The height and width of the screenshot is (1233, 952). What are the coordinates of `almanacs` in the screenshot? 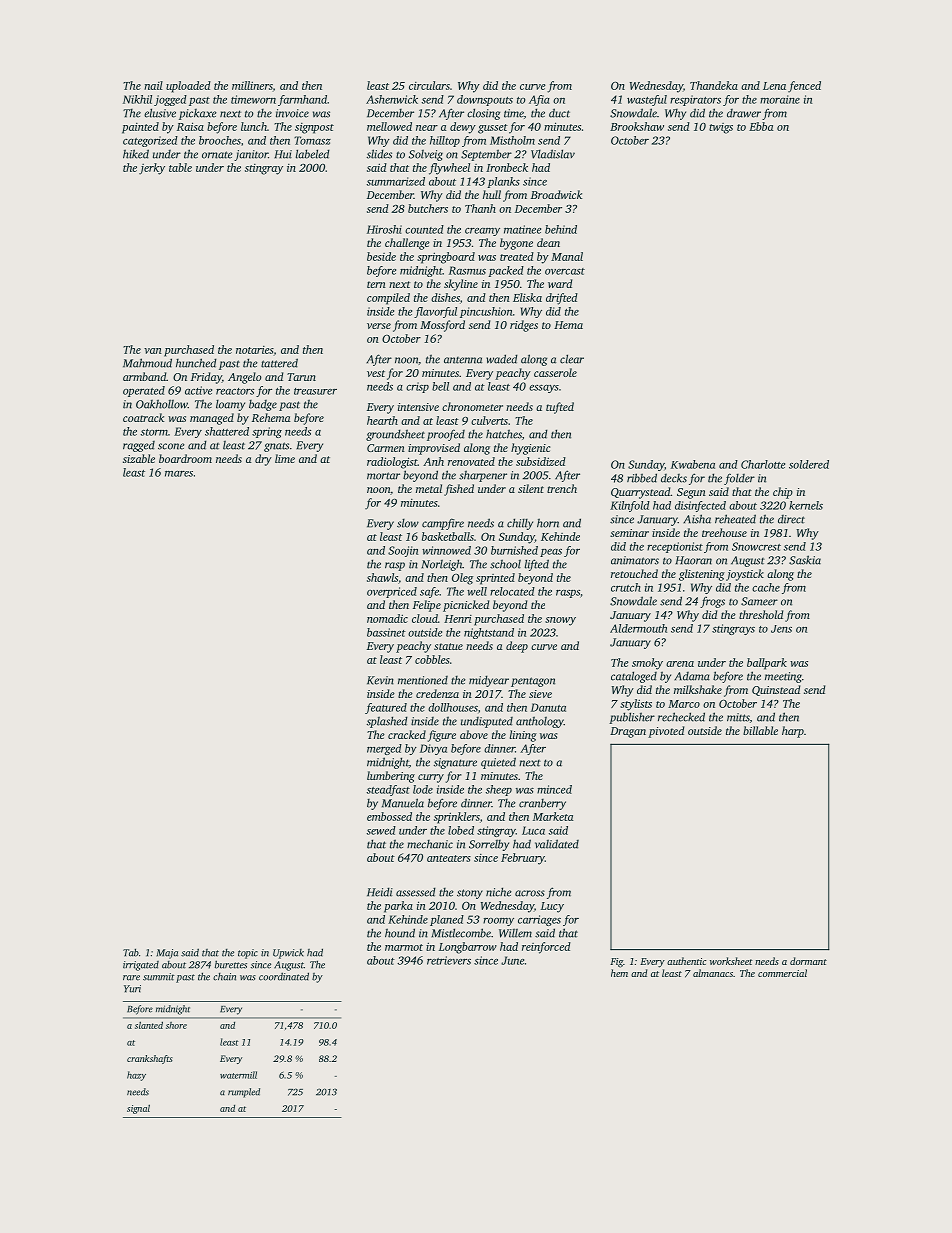 It's located at (713, 973).
